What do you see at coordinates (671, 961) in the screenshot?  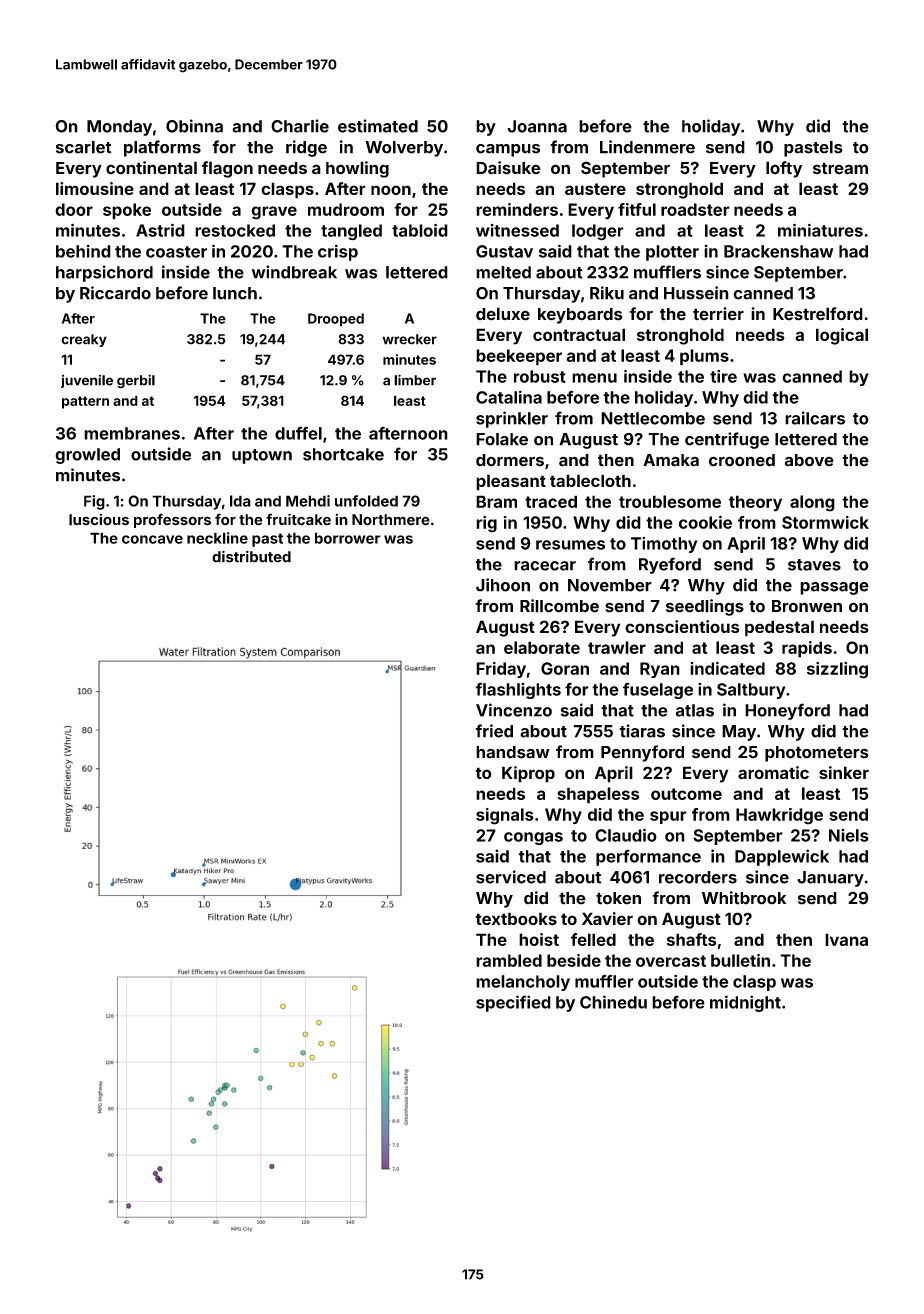 I see `overcast` at bounding box center [671, 961].
